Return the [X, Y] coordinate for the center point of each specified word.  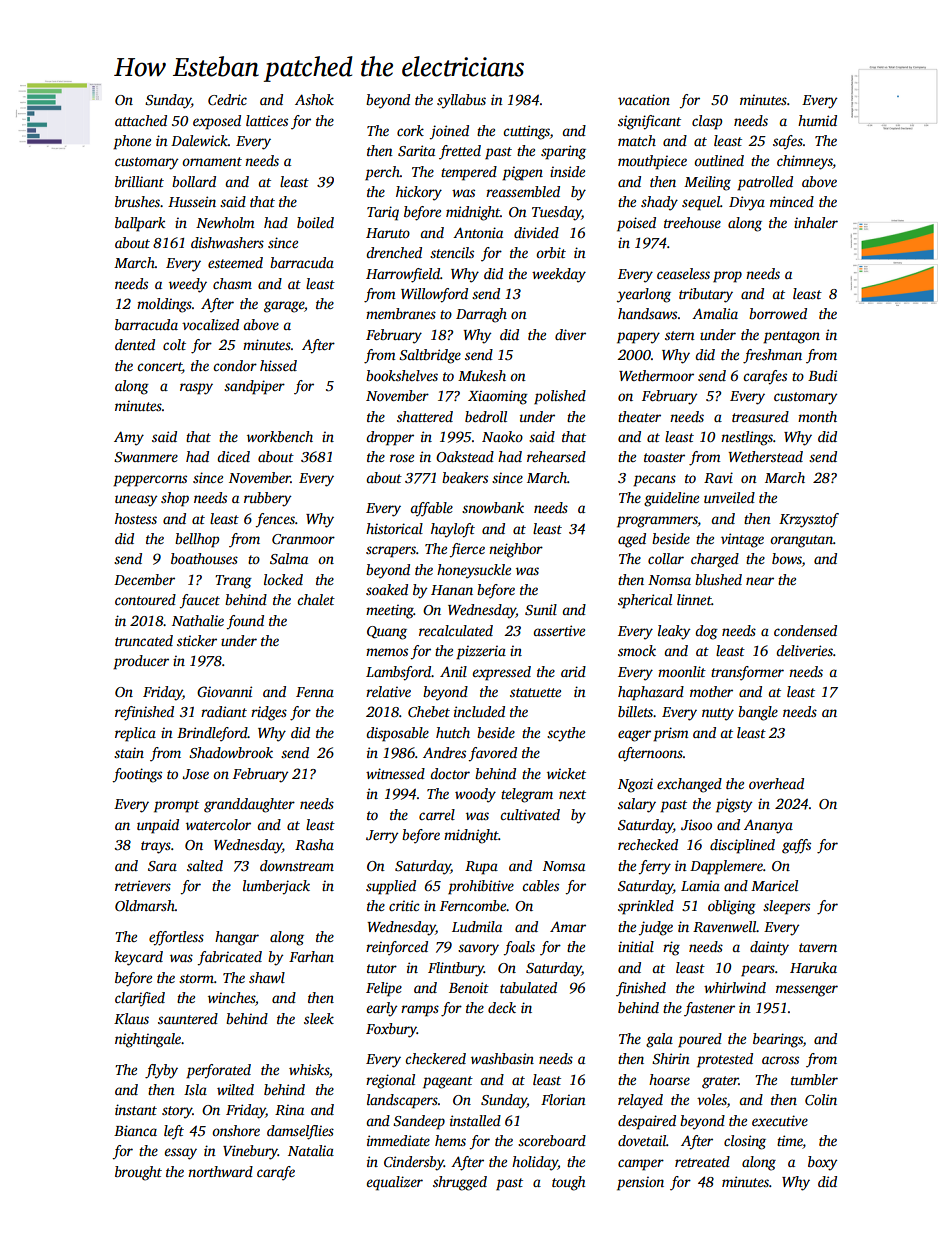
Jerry [382, 837]
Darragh [481, 315]
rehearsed [556, 456]
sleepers [786, 907]
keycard [139, 958]
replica [135, 734]
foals [519, 948]
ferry [654, 867]
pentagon [791, 337]
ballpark [140, 224]
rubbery [268, 499]
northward [220, 1171]
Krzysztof [809, 520]
